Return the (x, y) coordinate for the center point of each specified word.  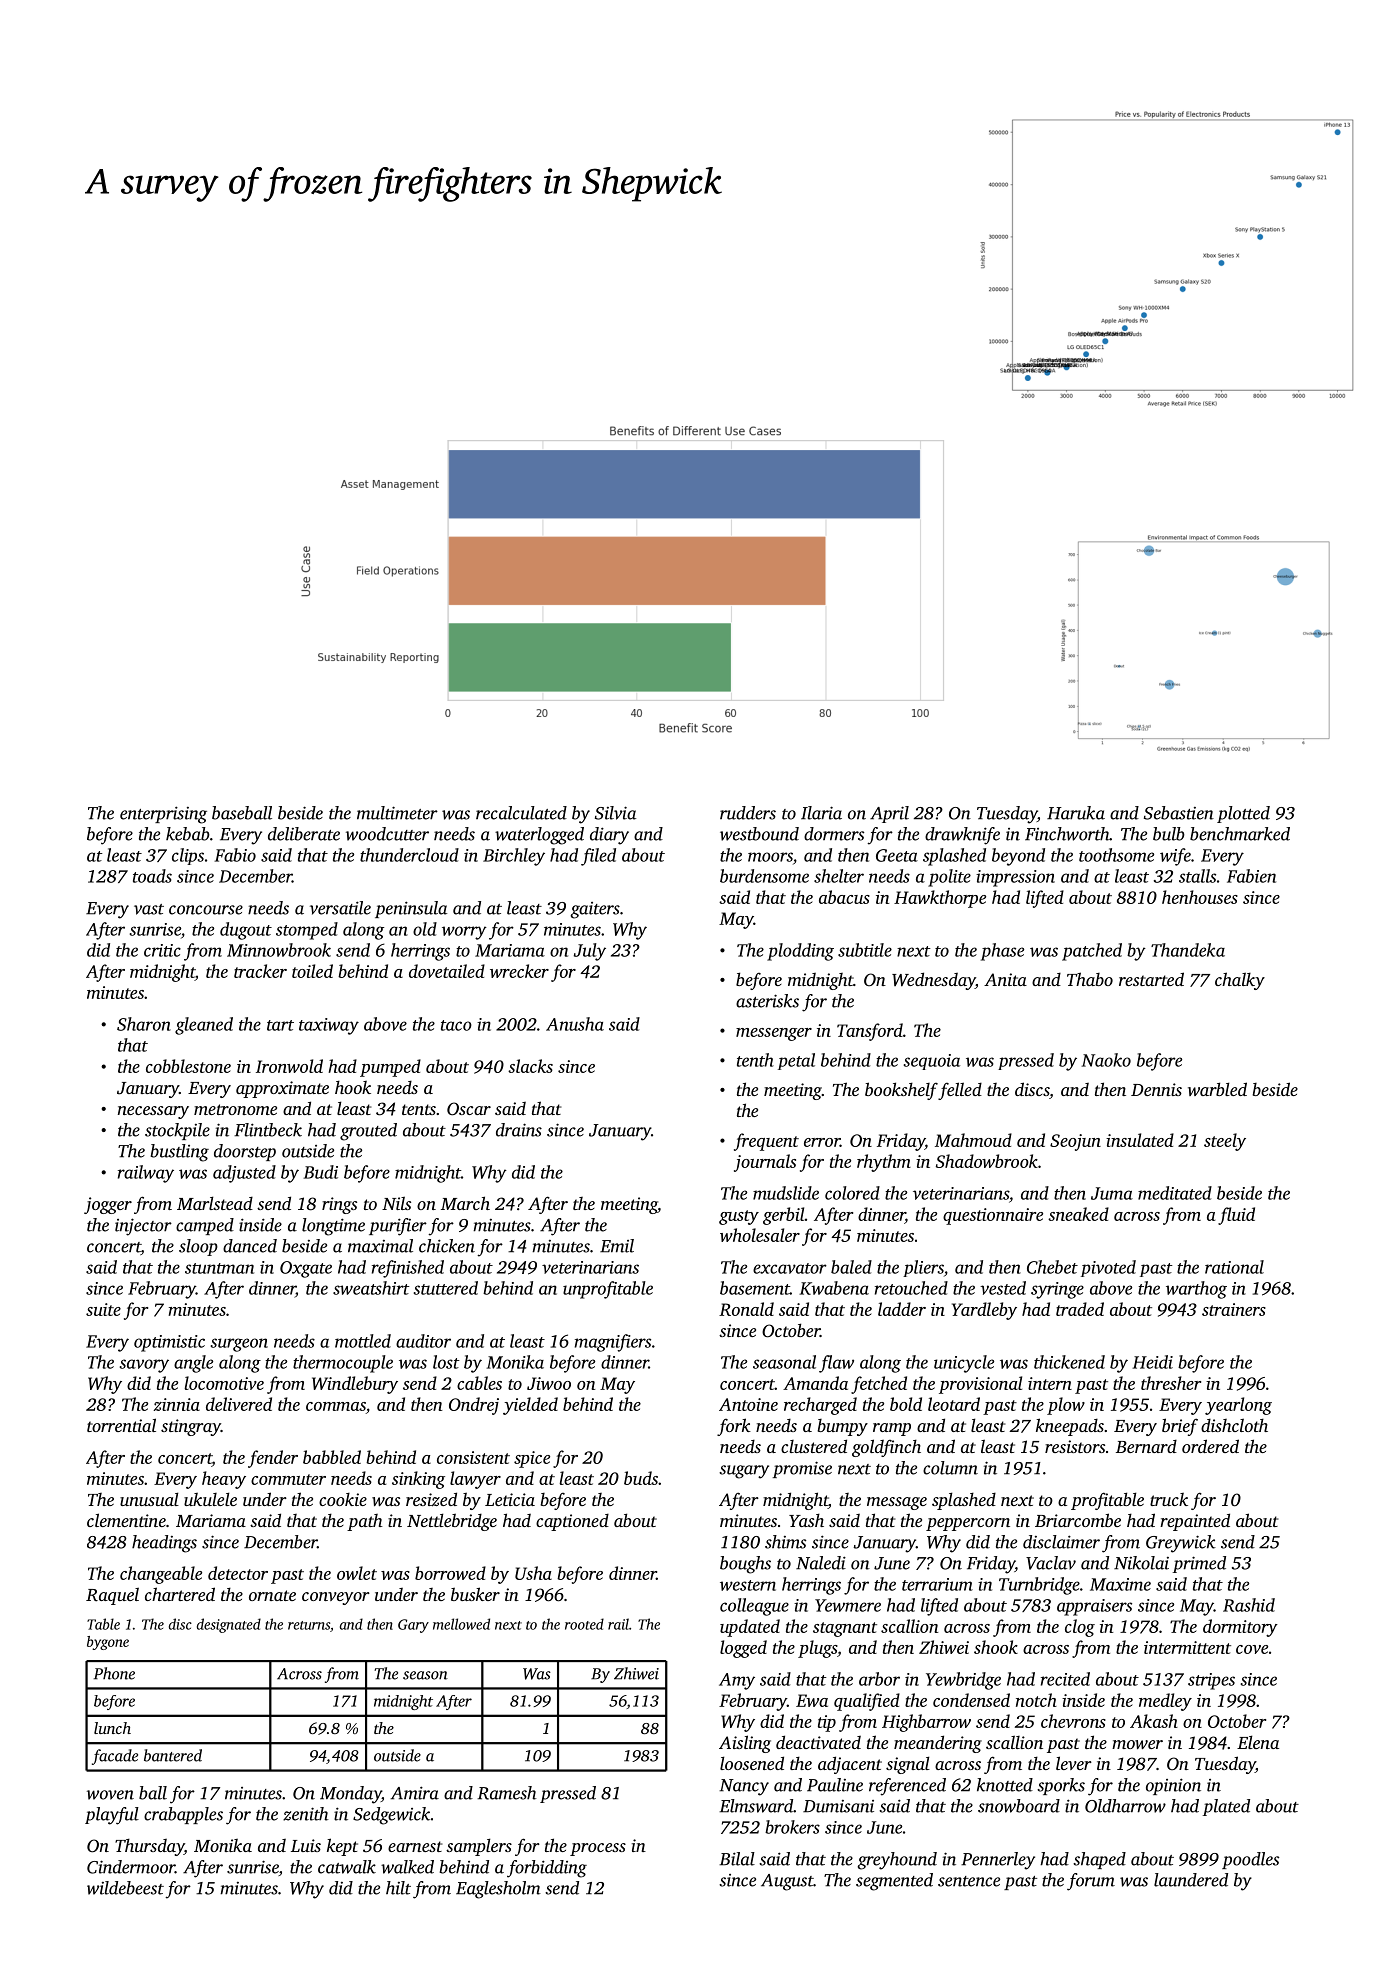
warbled (1217, 1089)
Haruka (1076, 813)
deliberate (304, 834)
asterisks (767, 1001)
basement (755, 1288)
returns (309, 1625)
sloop (198, 1247)
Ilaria (821, 813)
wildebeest (125, 1888)
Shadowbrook (987, 1161)
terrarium (937, 1584)
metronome (235, 1109)
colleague (754, 1607)
